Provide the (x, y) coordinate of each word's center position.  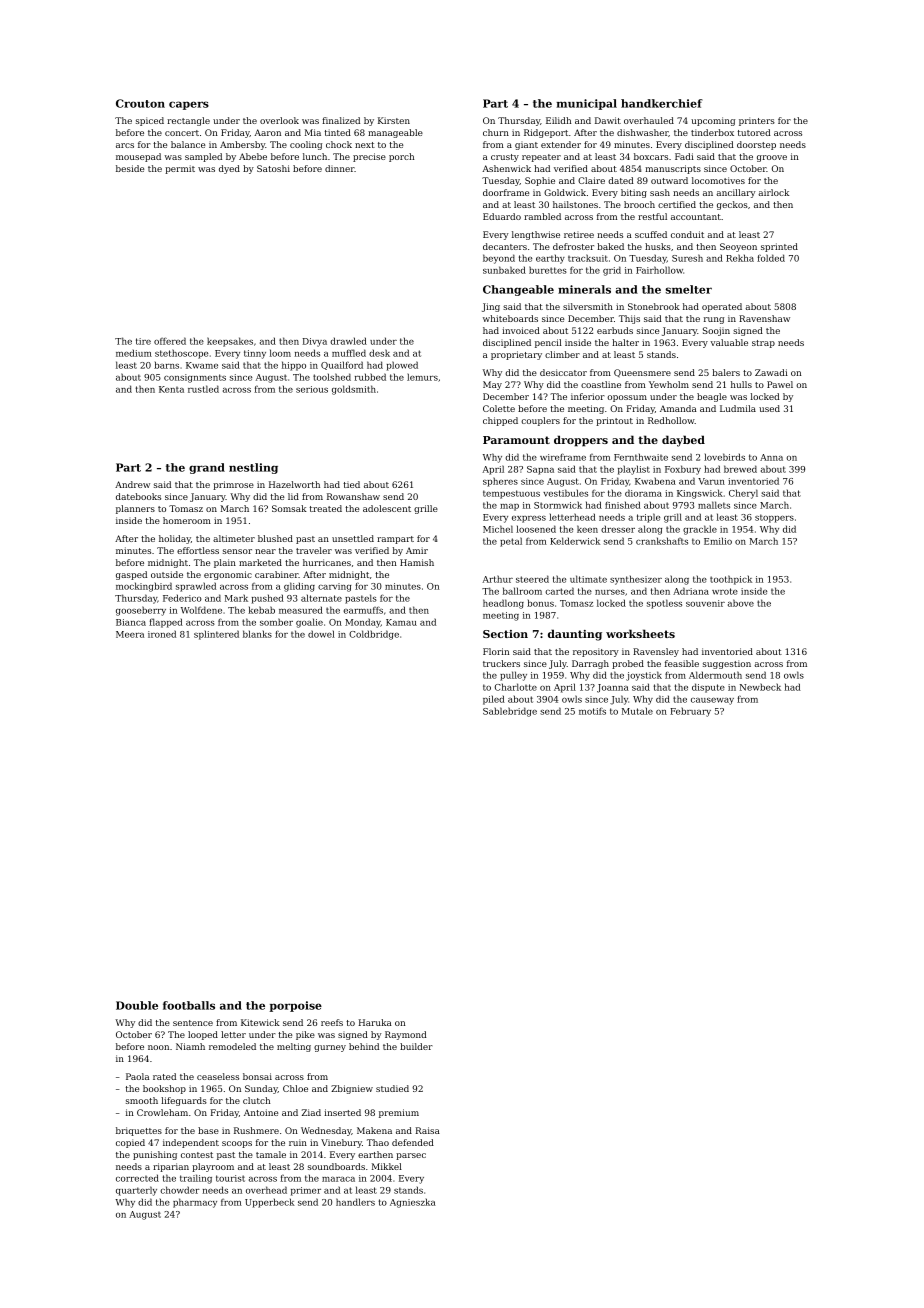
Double (137, 1005)
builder (416, 1046)
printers (757, 121)
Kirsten (394, 120)
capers (189, 105)
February (690, 712)
